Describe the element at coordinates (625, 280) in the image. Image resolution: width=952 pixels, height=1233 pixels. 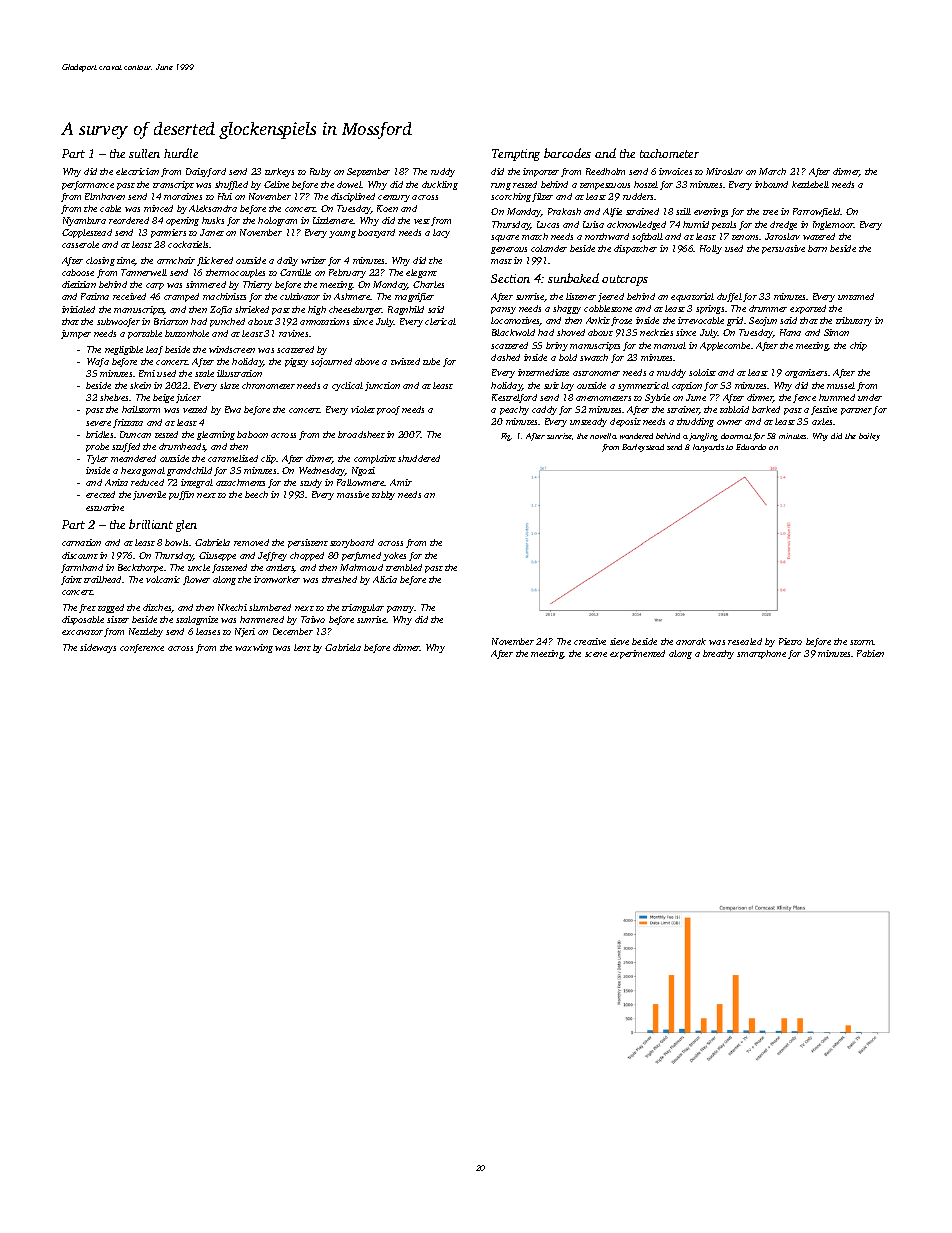
I see `outcrops` at that location.
